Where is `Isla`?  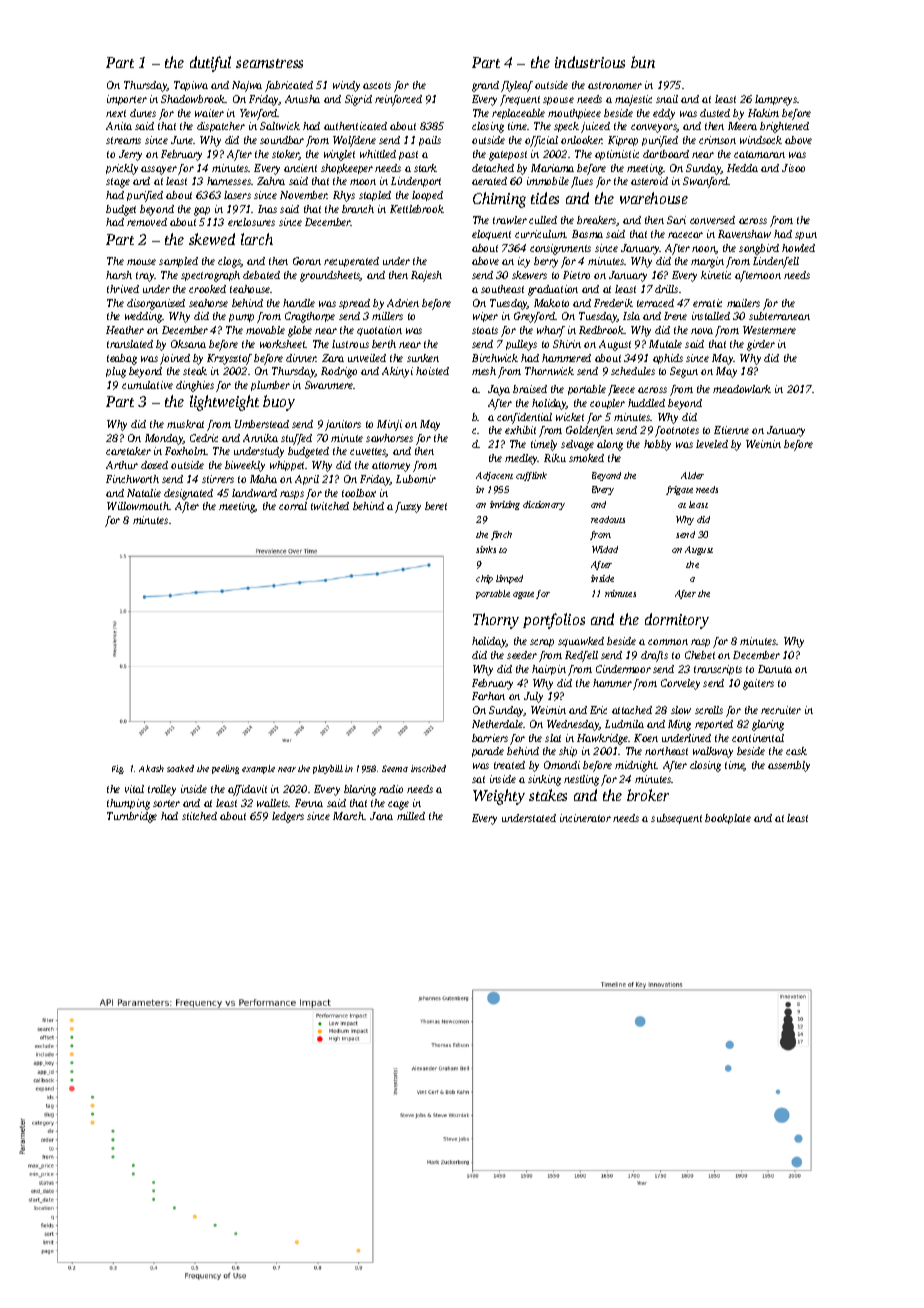 Isla is located at coordinates (631, 316).
